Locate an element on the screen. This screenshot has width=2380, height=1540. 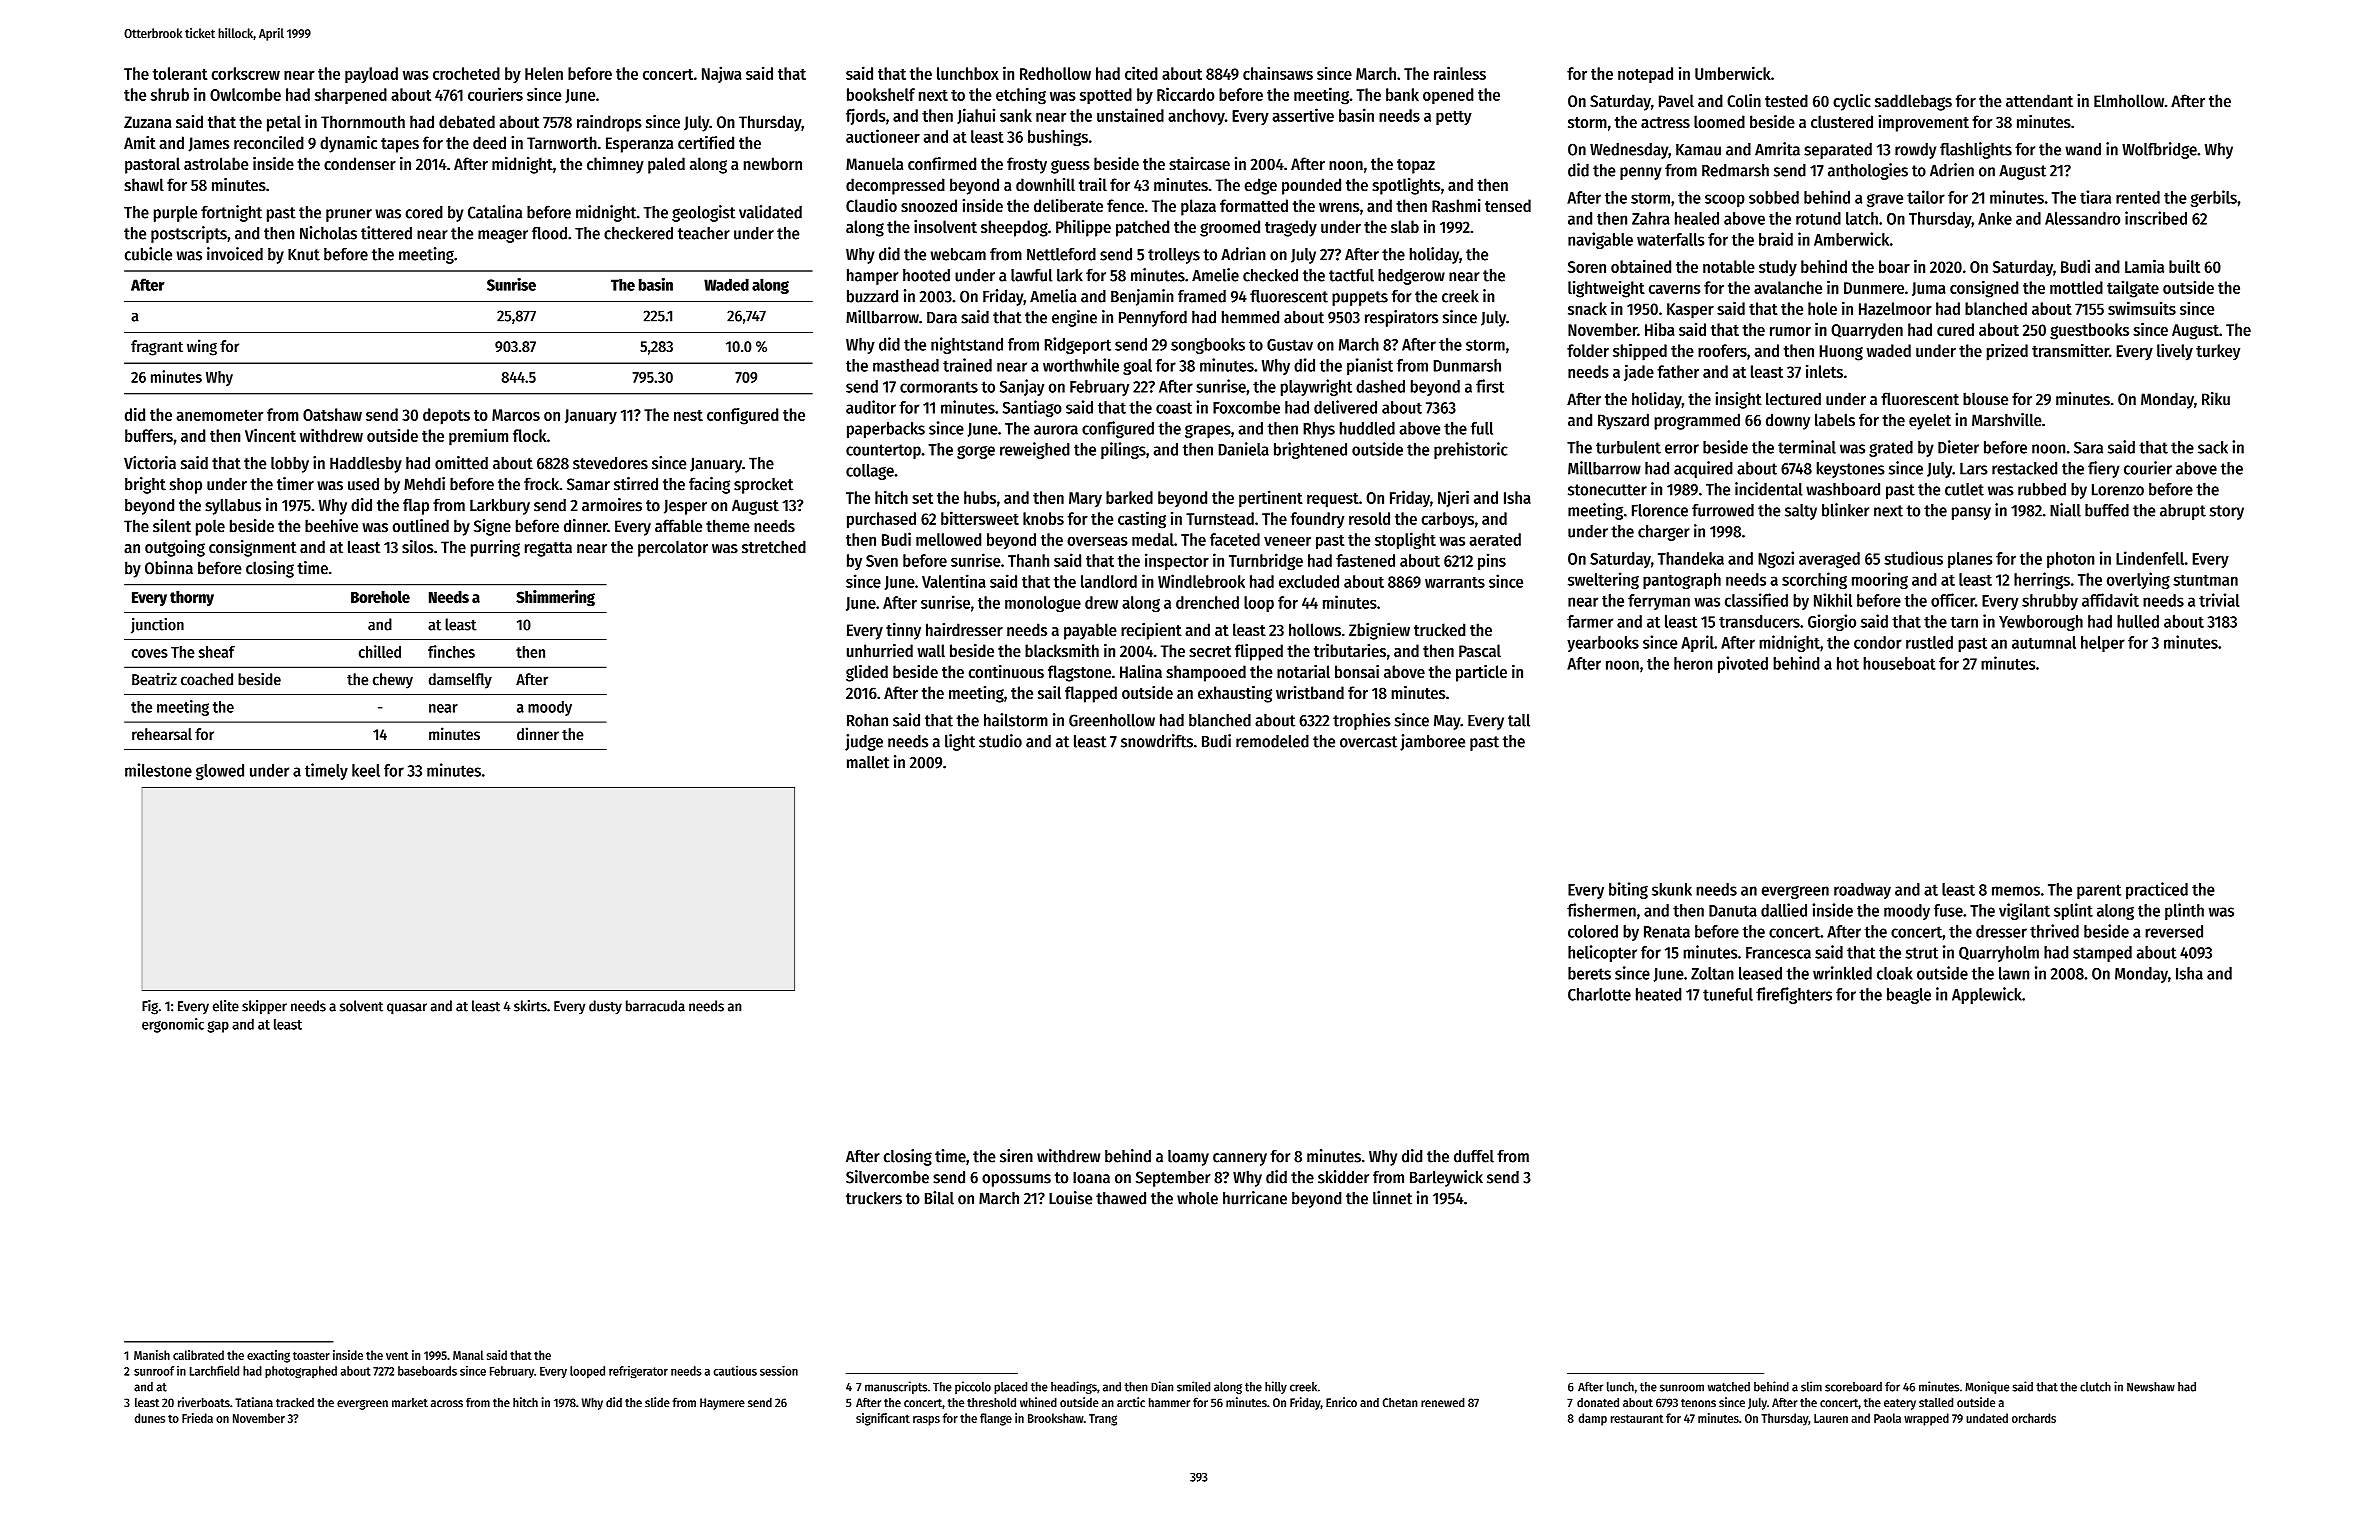
renewed is located at coordinates (1443, 1402).
